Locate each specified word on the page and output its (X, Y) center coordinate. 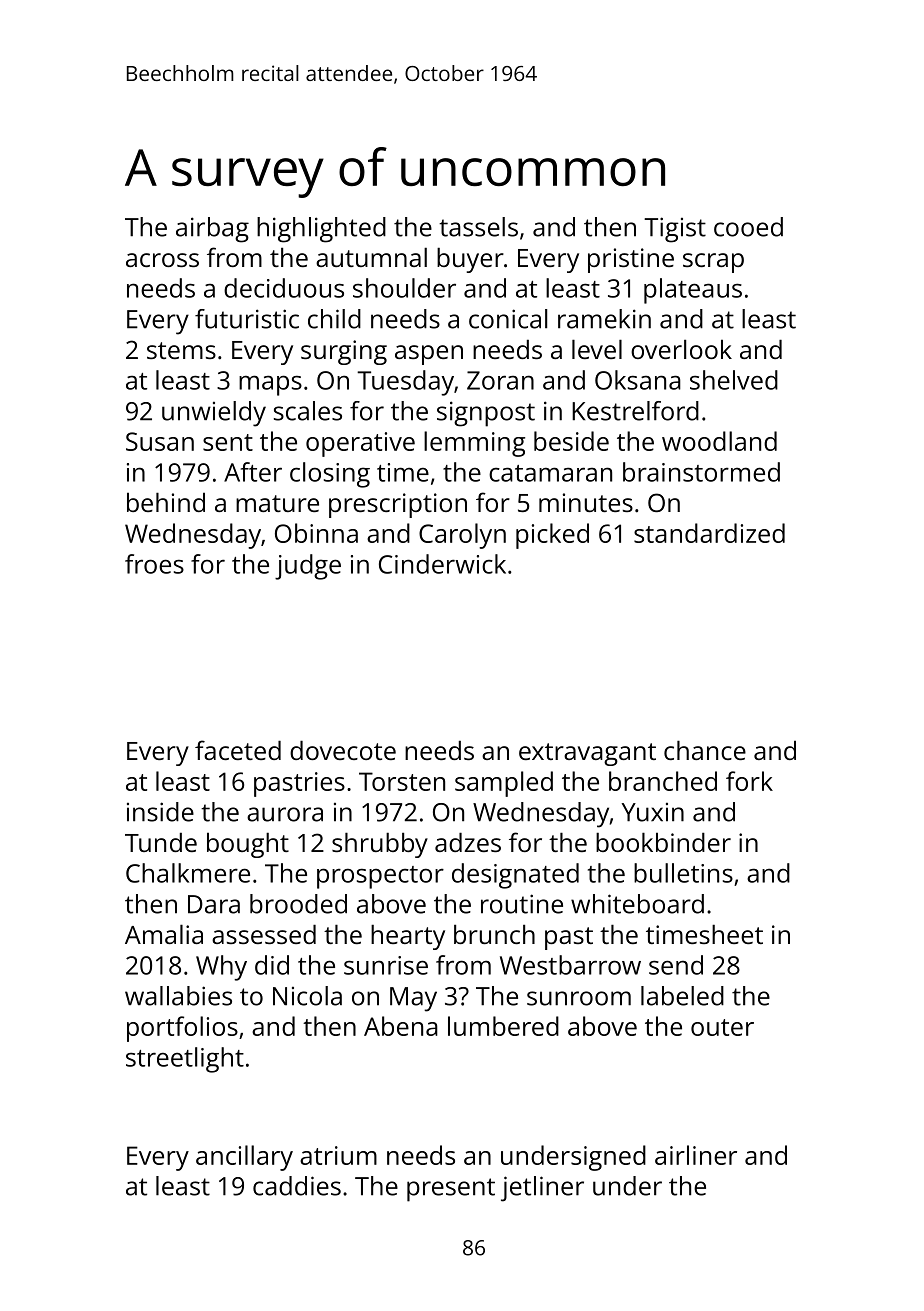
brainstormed (701, 472)
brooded (298, 904)
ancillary (244, 1158)
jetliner (542, 1189)
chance (705, 750)
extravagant (587, 754)
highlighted (321, 230)
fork (749, 781)
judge (308, 567)
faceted (238, 750)
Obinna (316, 533)
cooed (748, 227)
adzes (468, 842)
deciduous (284, 288)
